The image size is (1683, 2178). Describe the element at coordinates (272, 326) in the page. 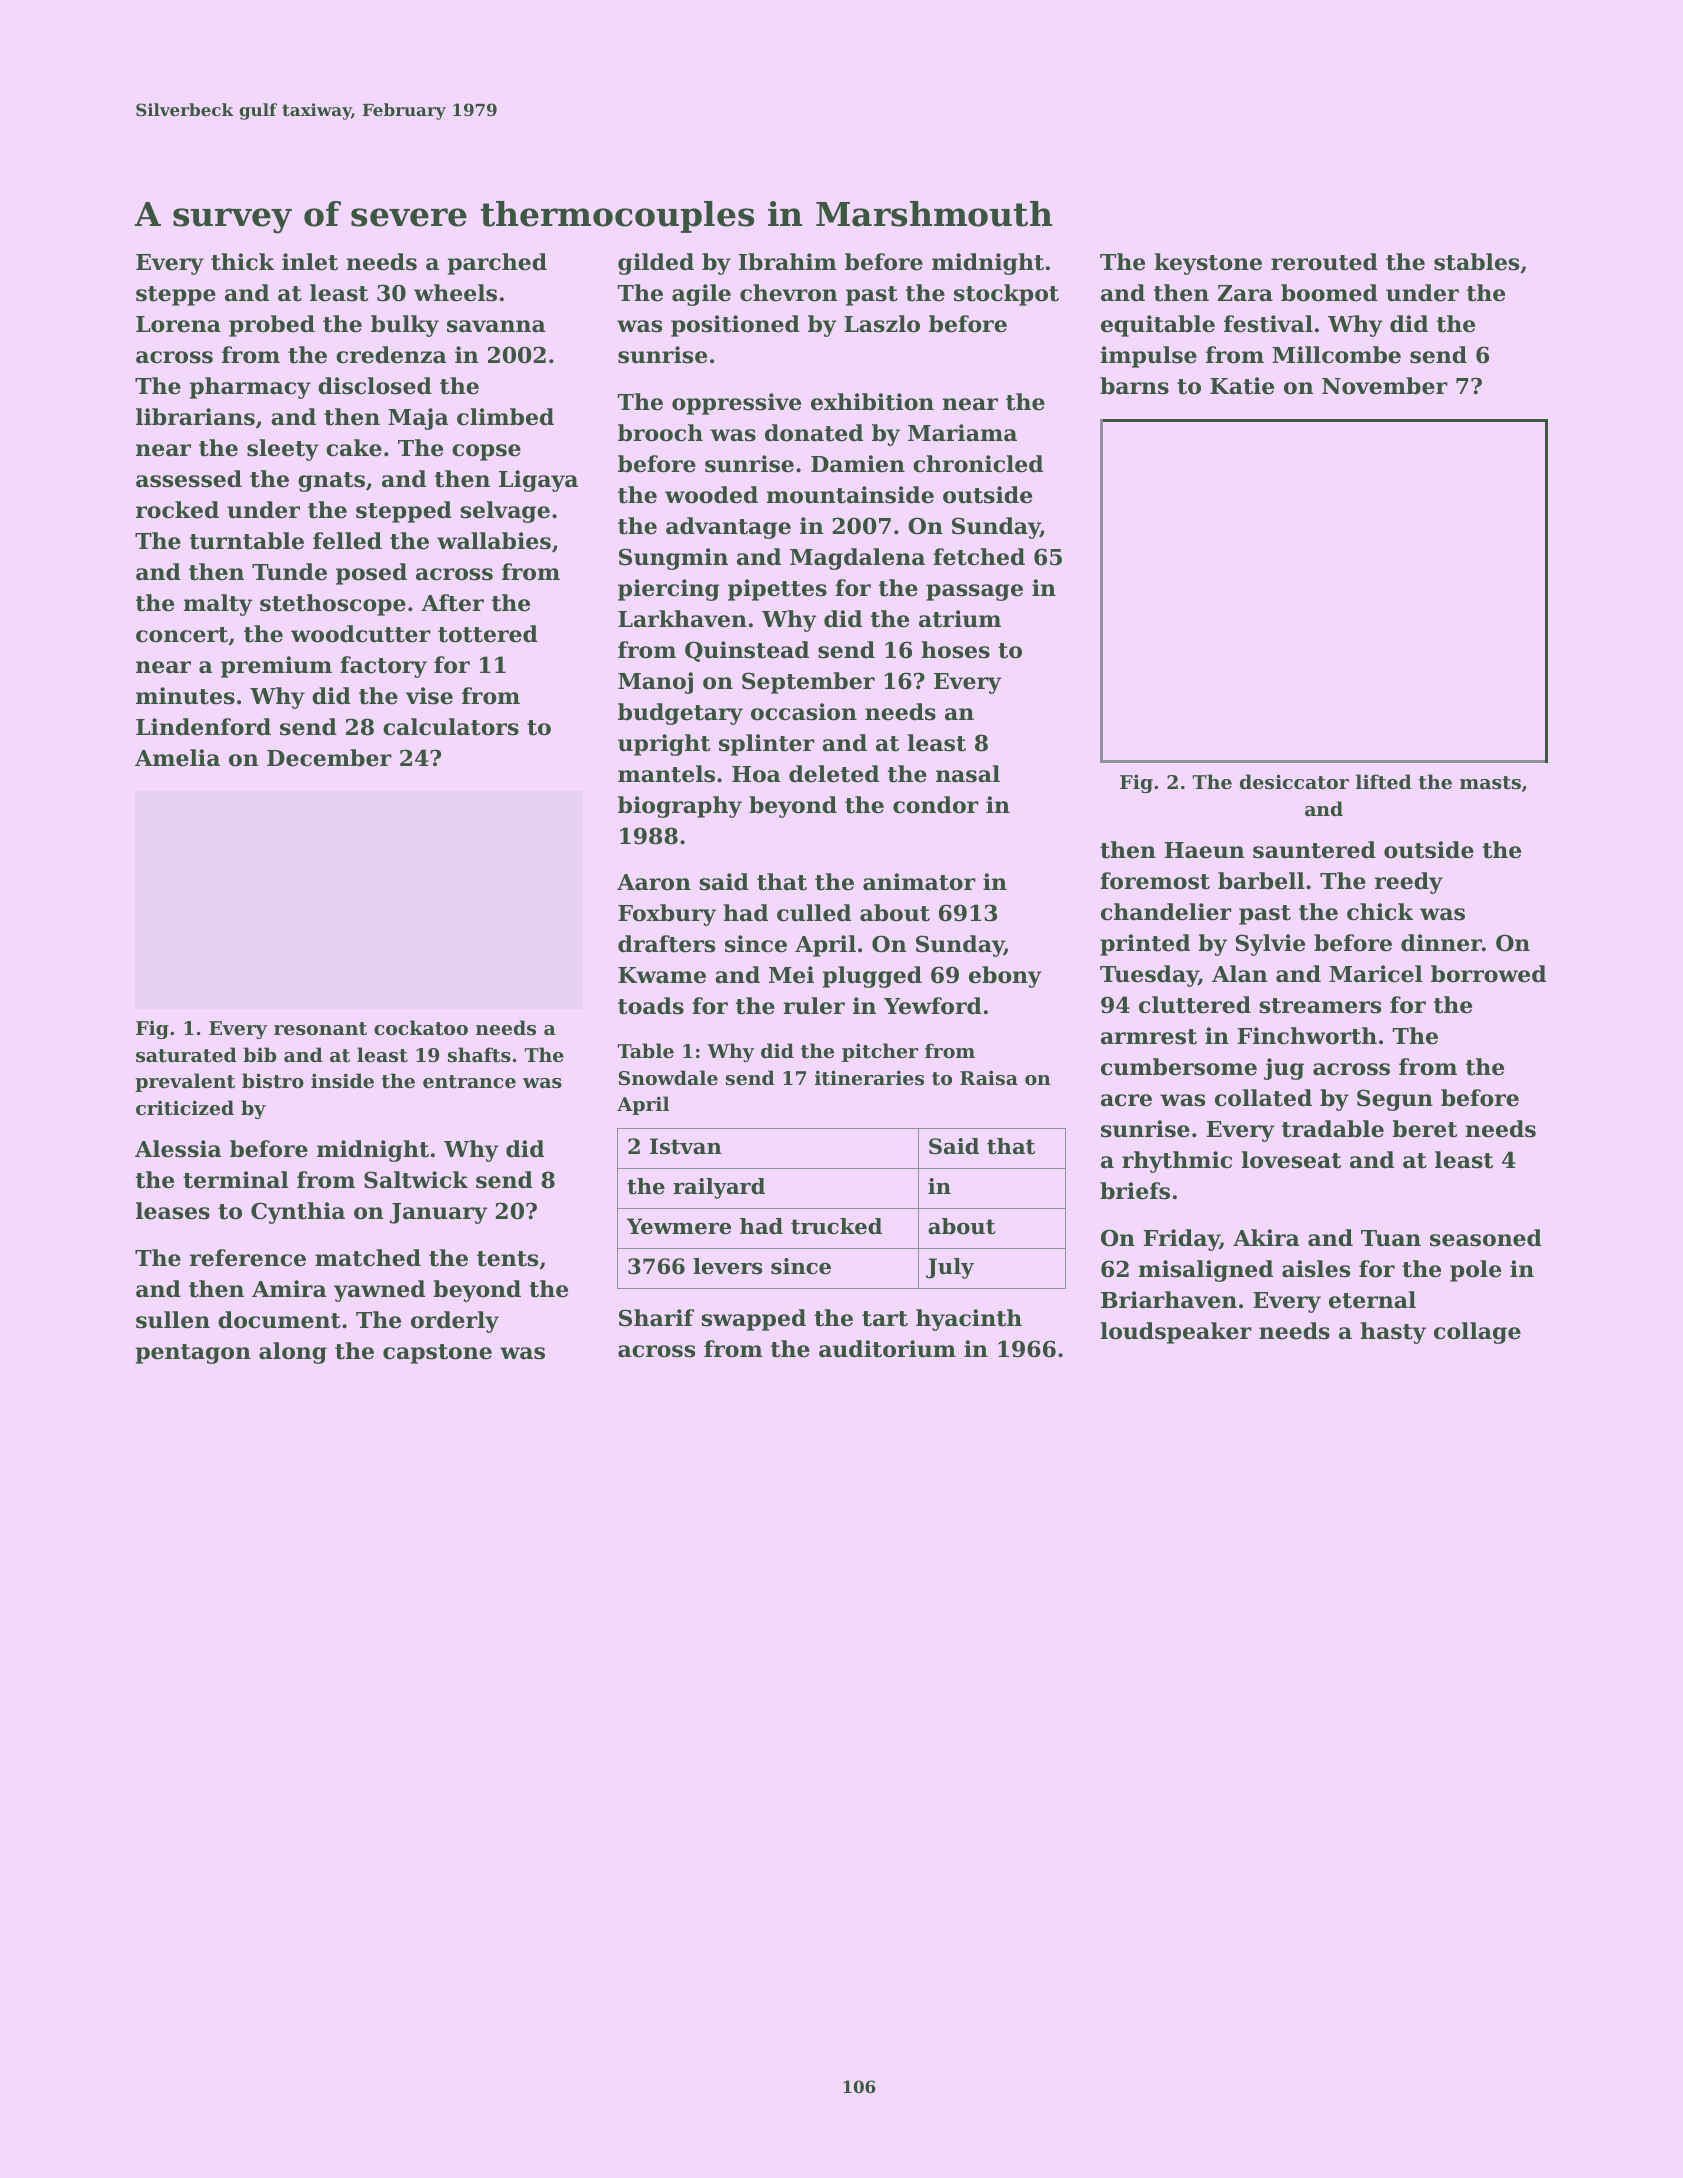

I see `probed` at that location.
